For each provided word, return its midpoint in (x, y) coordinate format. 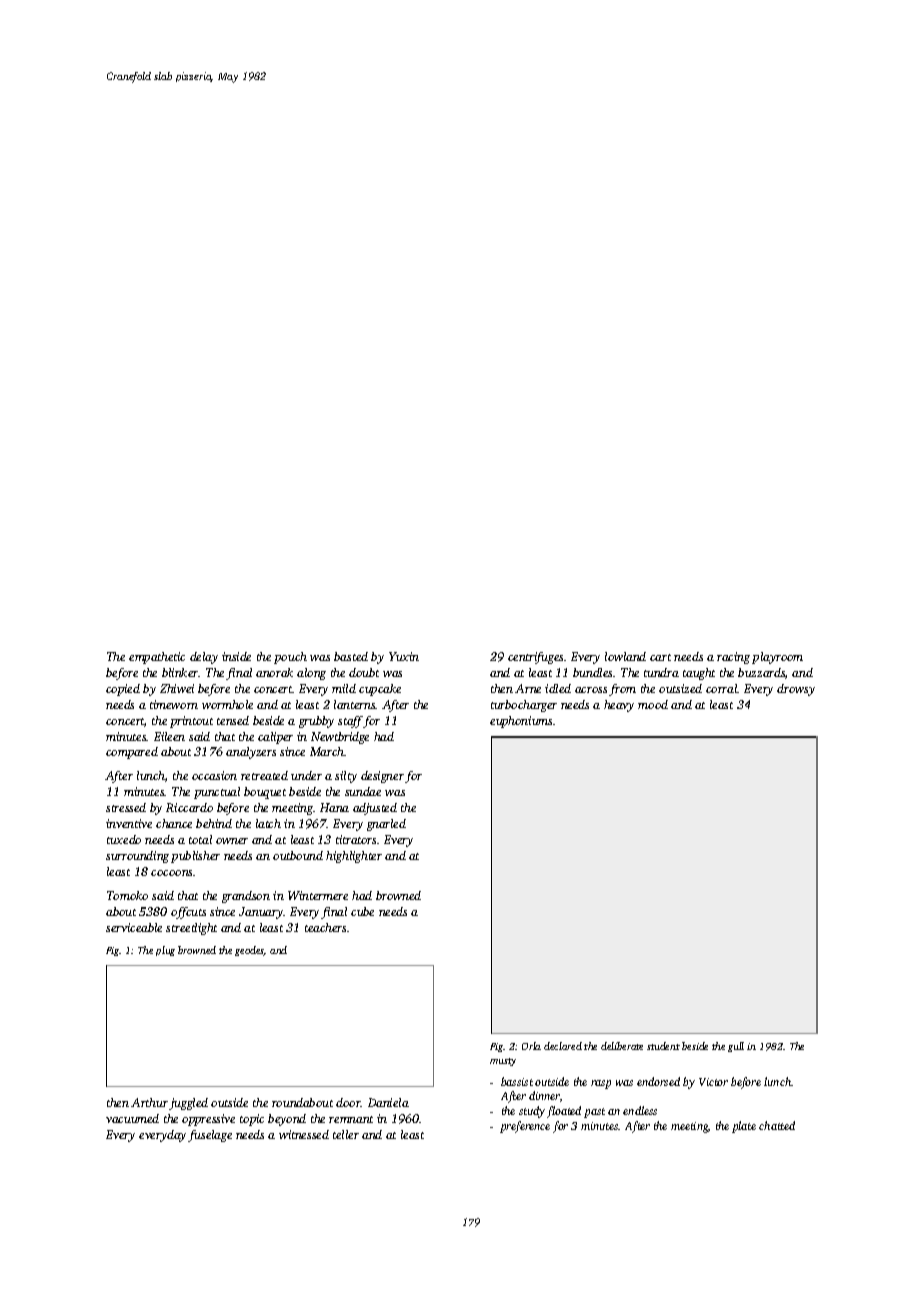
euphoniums (521, 722)
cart (660, 657)
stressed (126, 807)
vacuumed (132, 1118)
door (348, 1102)
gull (736, 1047)
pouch (290, 658)
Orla (531, 1046)
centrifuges (535, 658)
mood (653, 704)
